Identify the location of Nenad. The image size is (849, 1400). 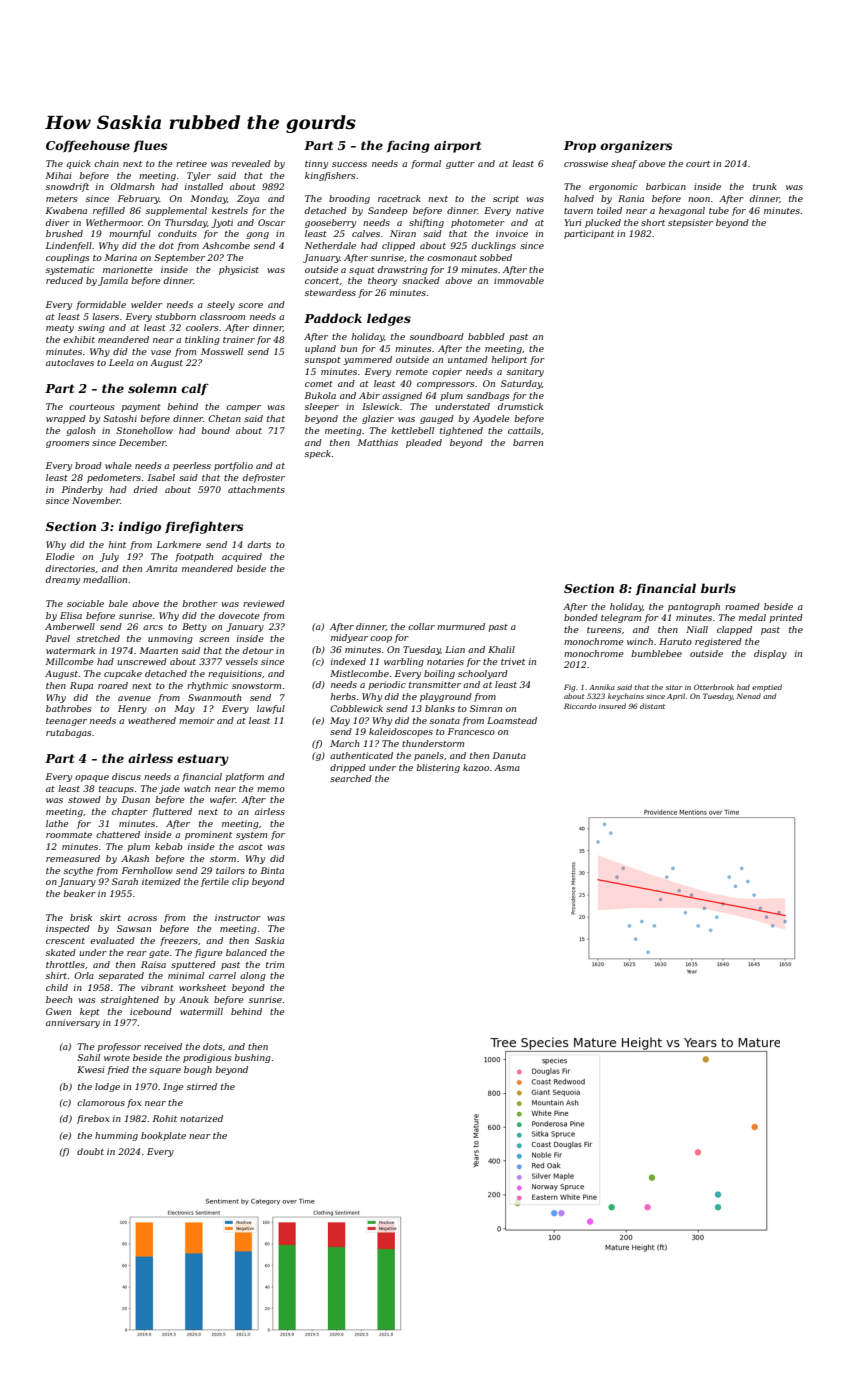
(749, 696).
